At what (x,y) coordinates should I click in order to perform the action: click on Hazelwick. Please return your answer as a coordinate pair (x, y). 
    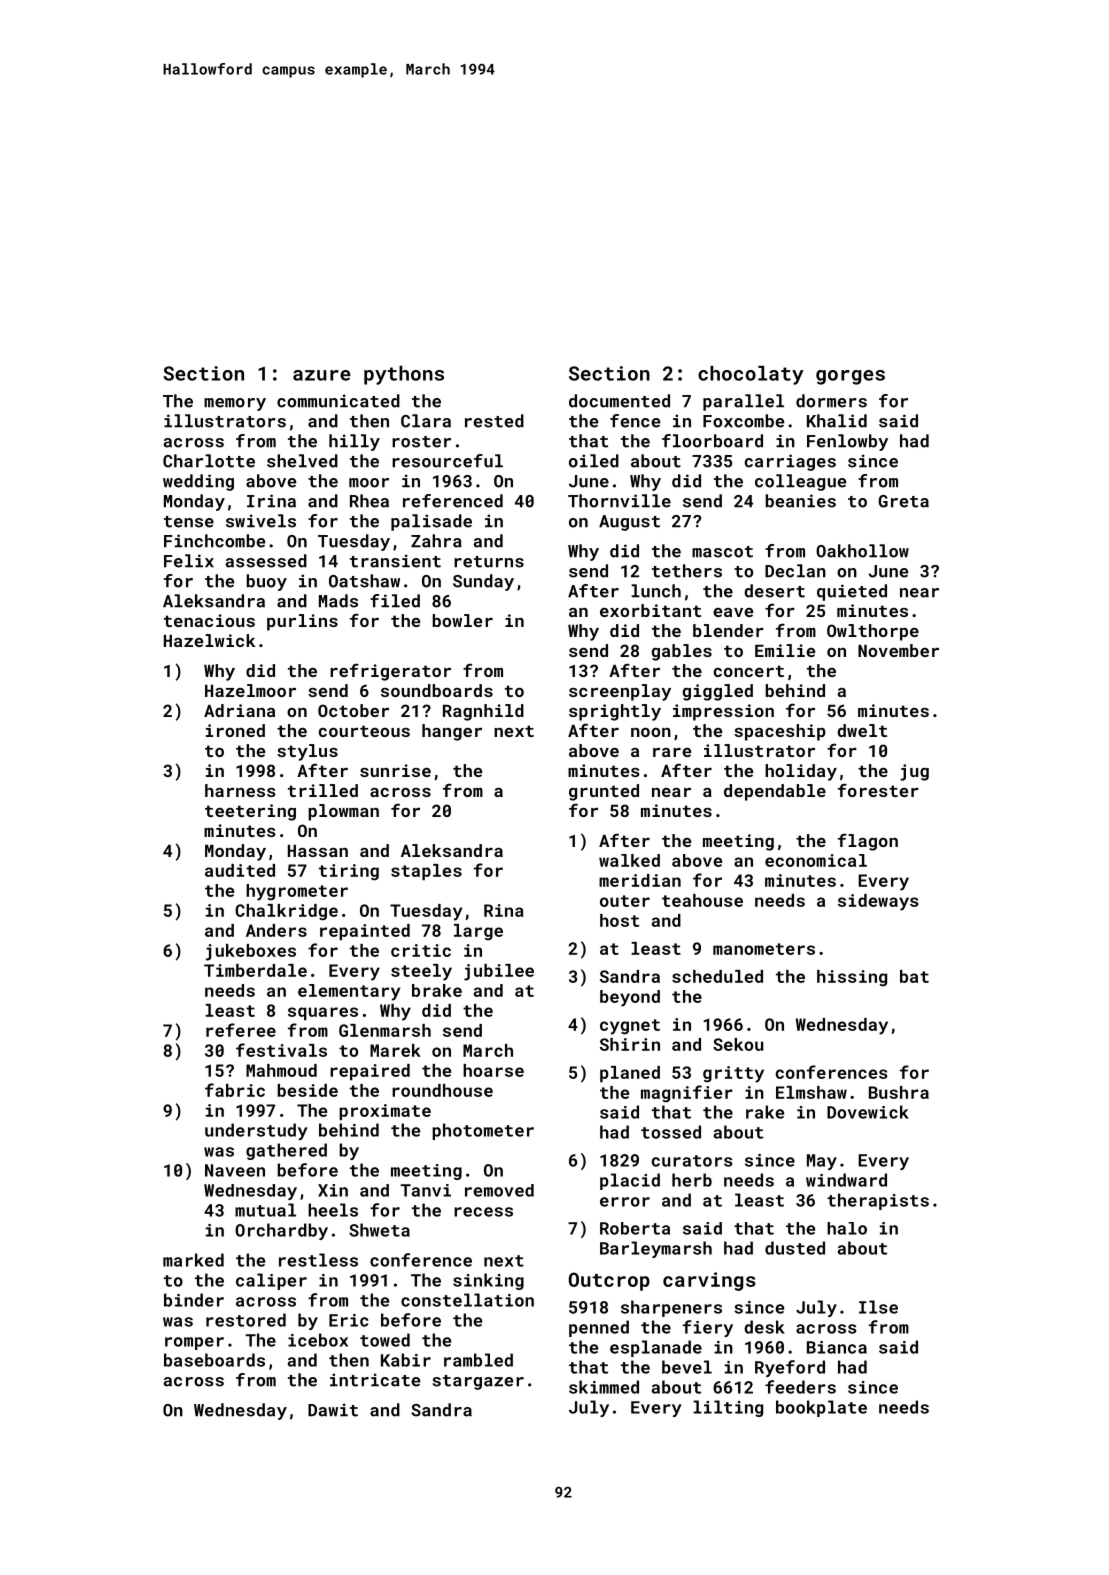
    Looking at the image, I should click on (209, 640).
